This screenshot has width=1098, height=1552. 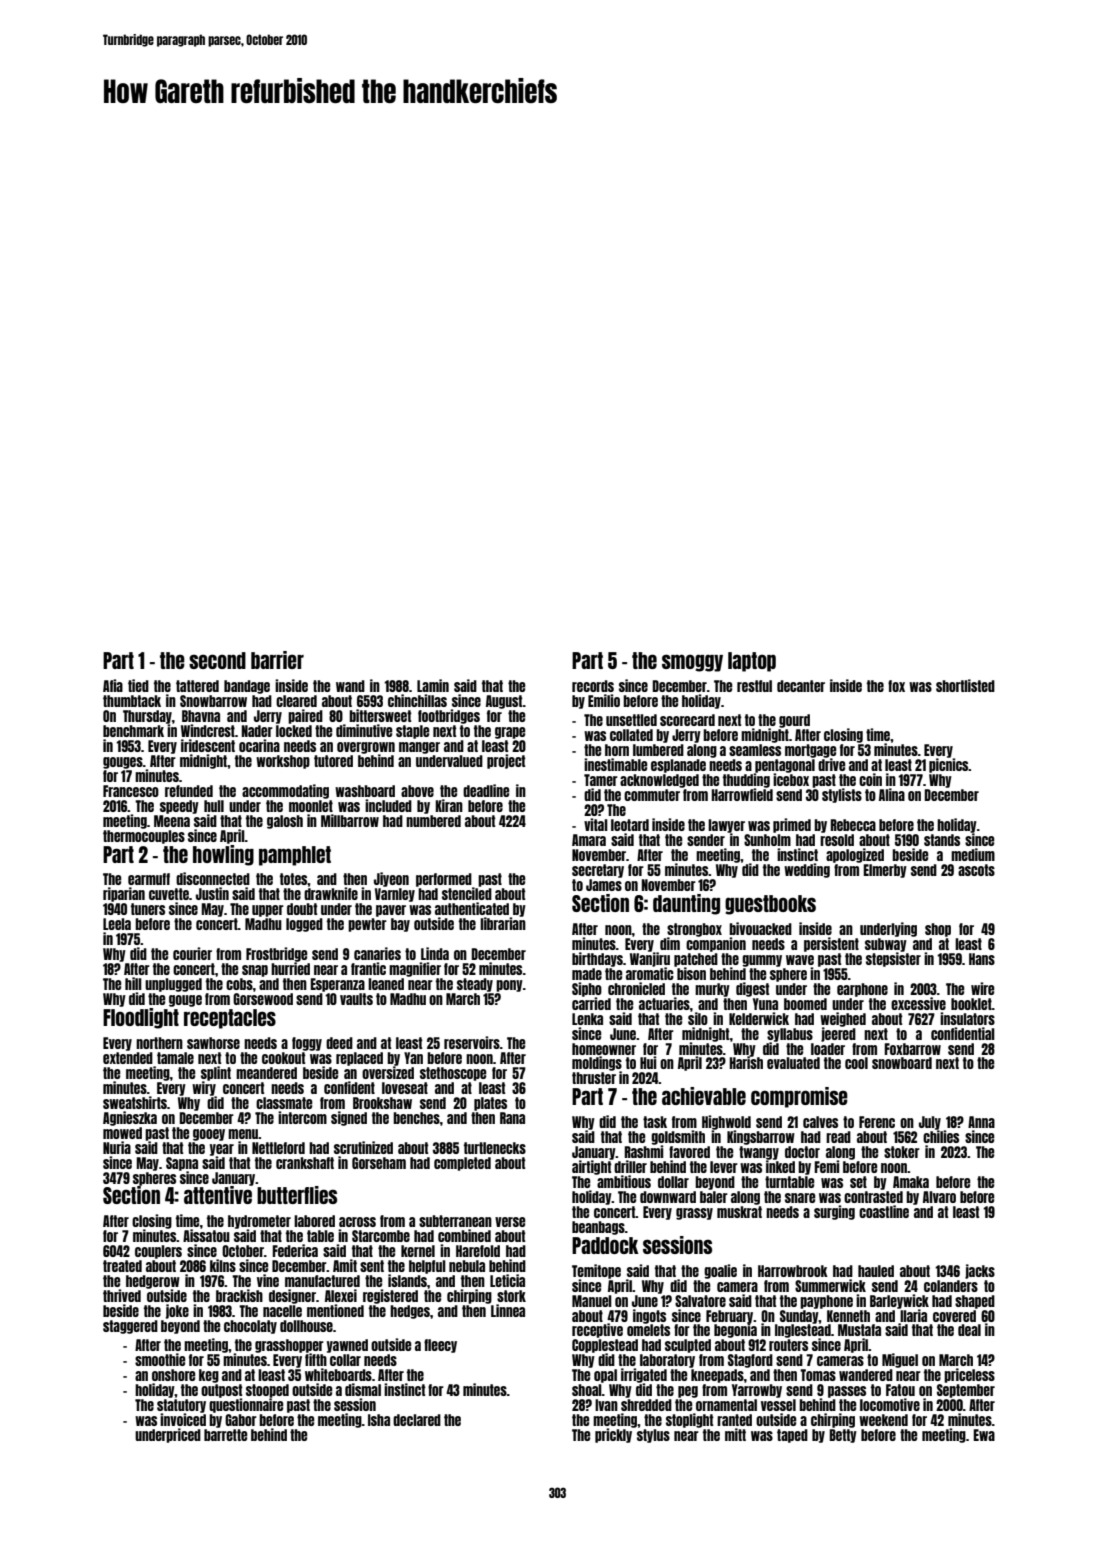 What do you see at coordinates (954, 1316) in the screenshot?
I see `covered` at bounding box center [954, 1316].
